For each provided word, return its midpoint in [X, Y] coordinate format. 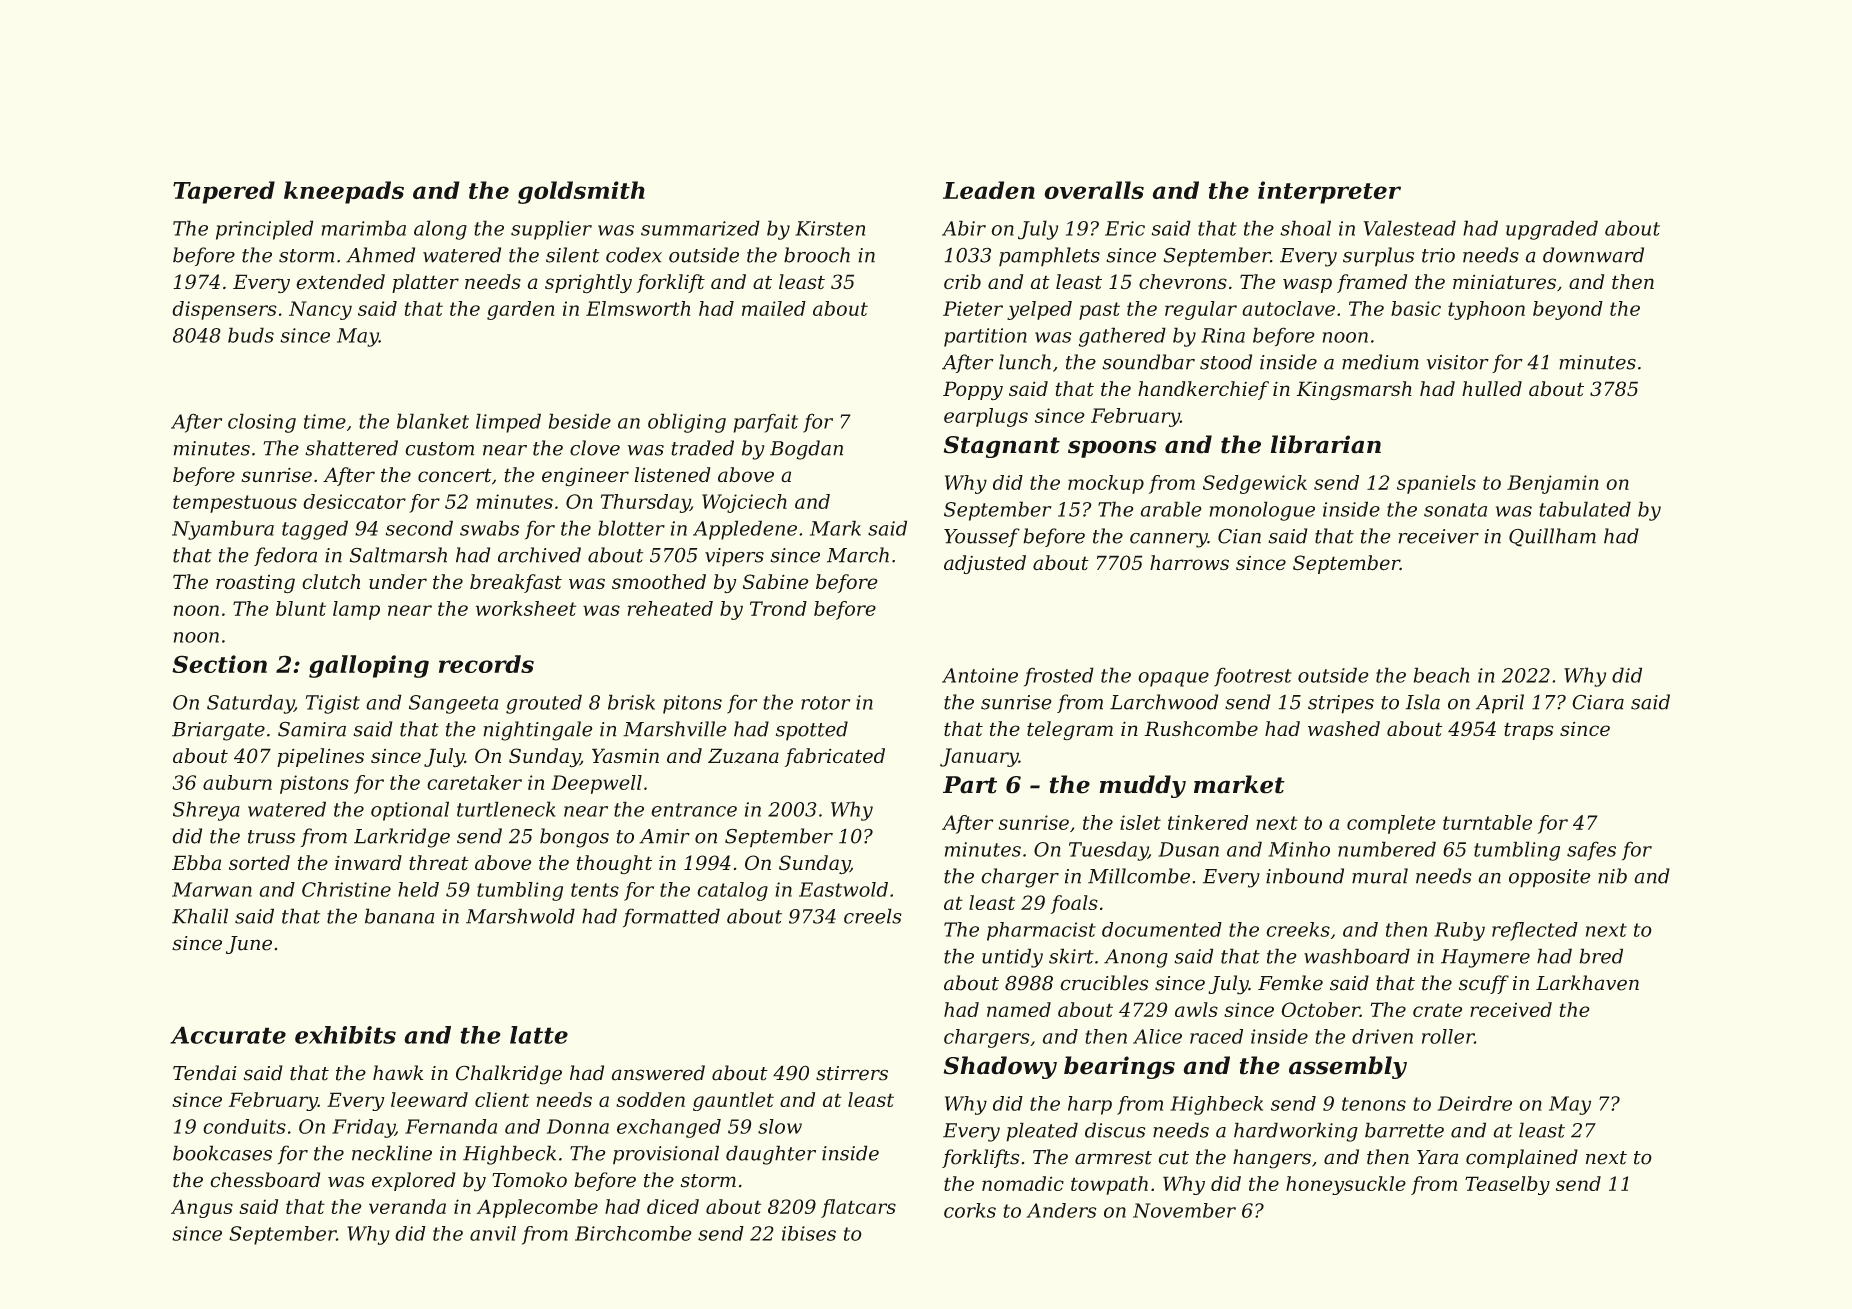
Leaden [989, 190]
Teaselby [1507, 1185]
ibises [809, 1233]
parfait [765, 423]
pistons [314, 784]
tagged [315, 530]
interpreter [1329, 192]
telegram [1070, 730]
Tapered [224, 192]
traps [1528, 731]
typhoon [1486, 310]
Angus [202, 1208]
